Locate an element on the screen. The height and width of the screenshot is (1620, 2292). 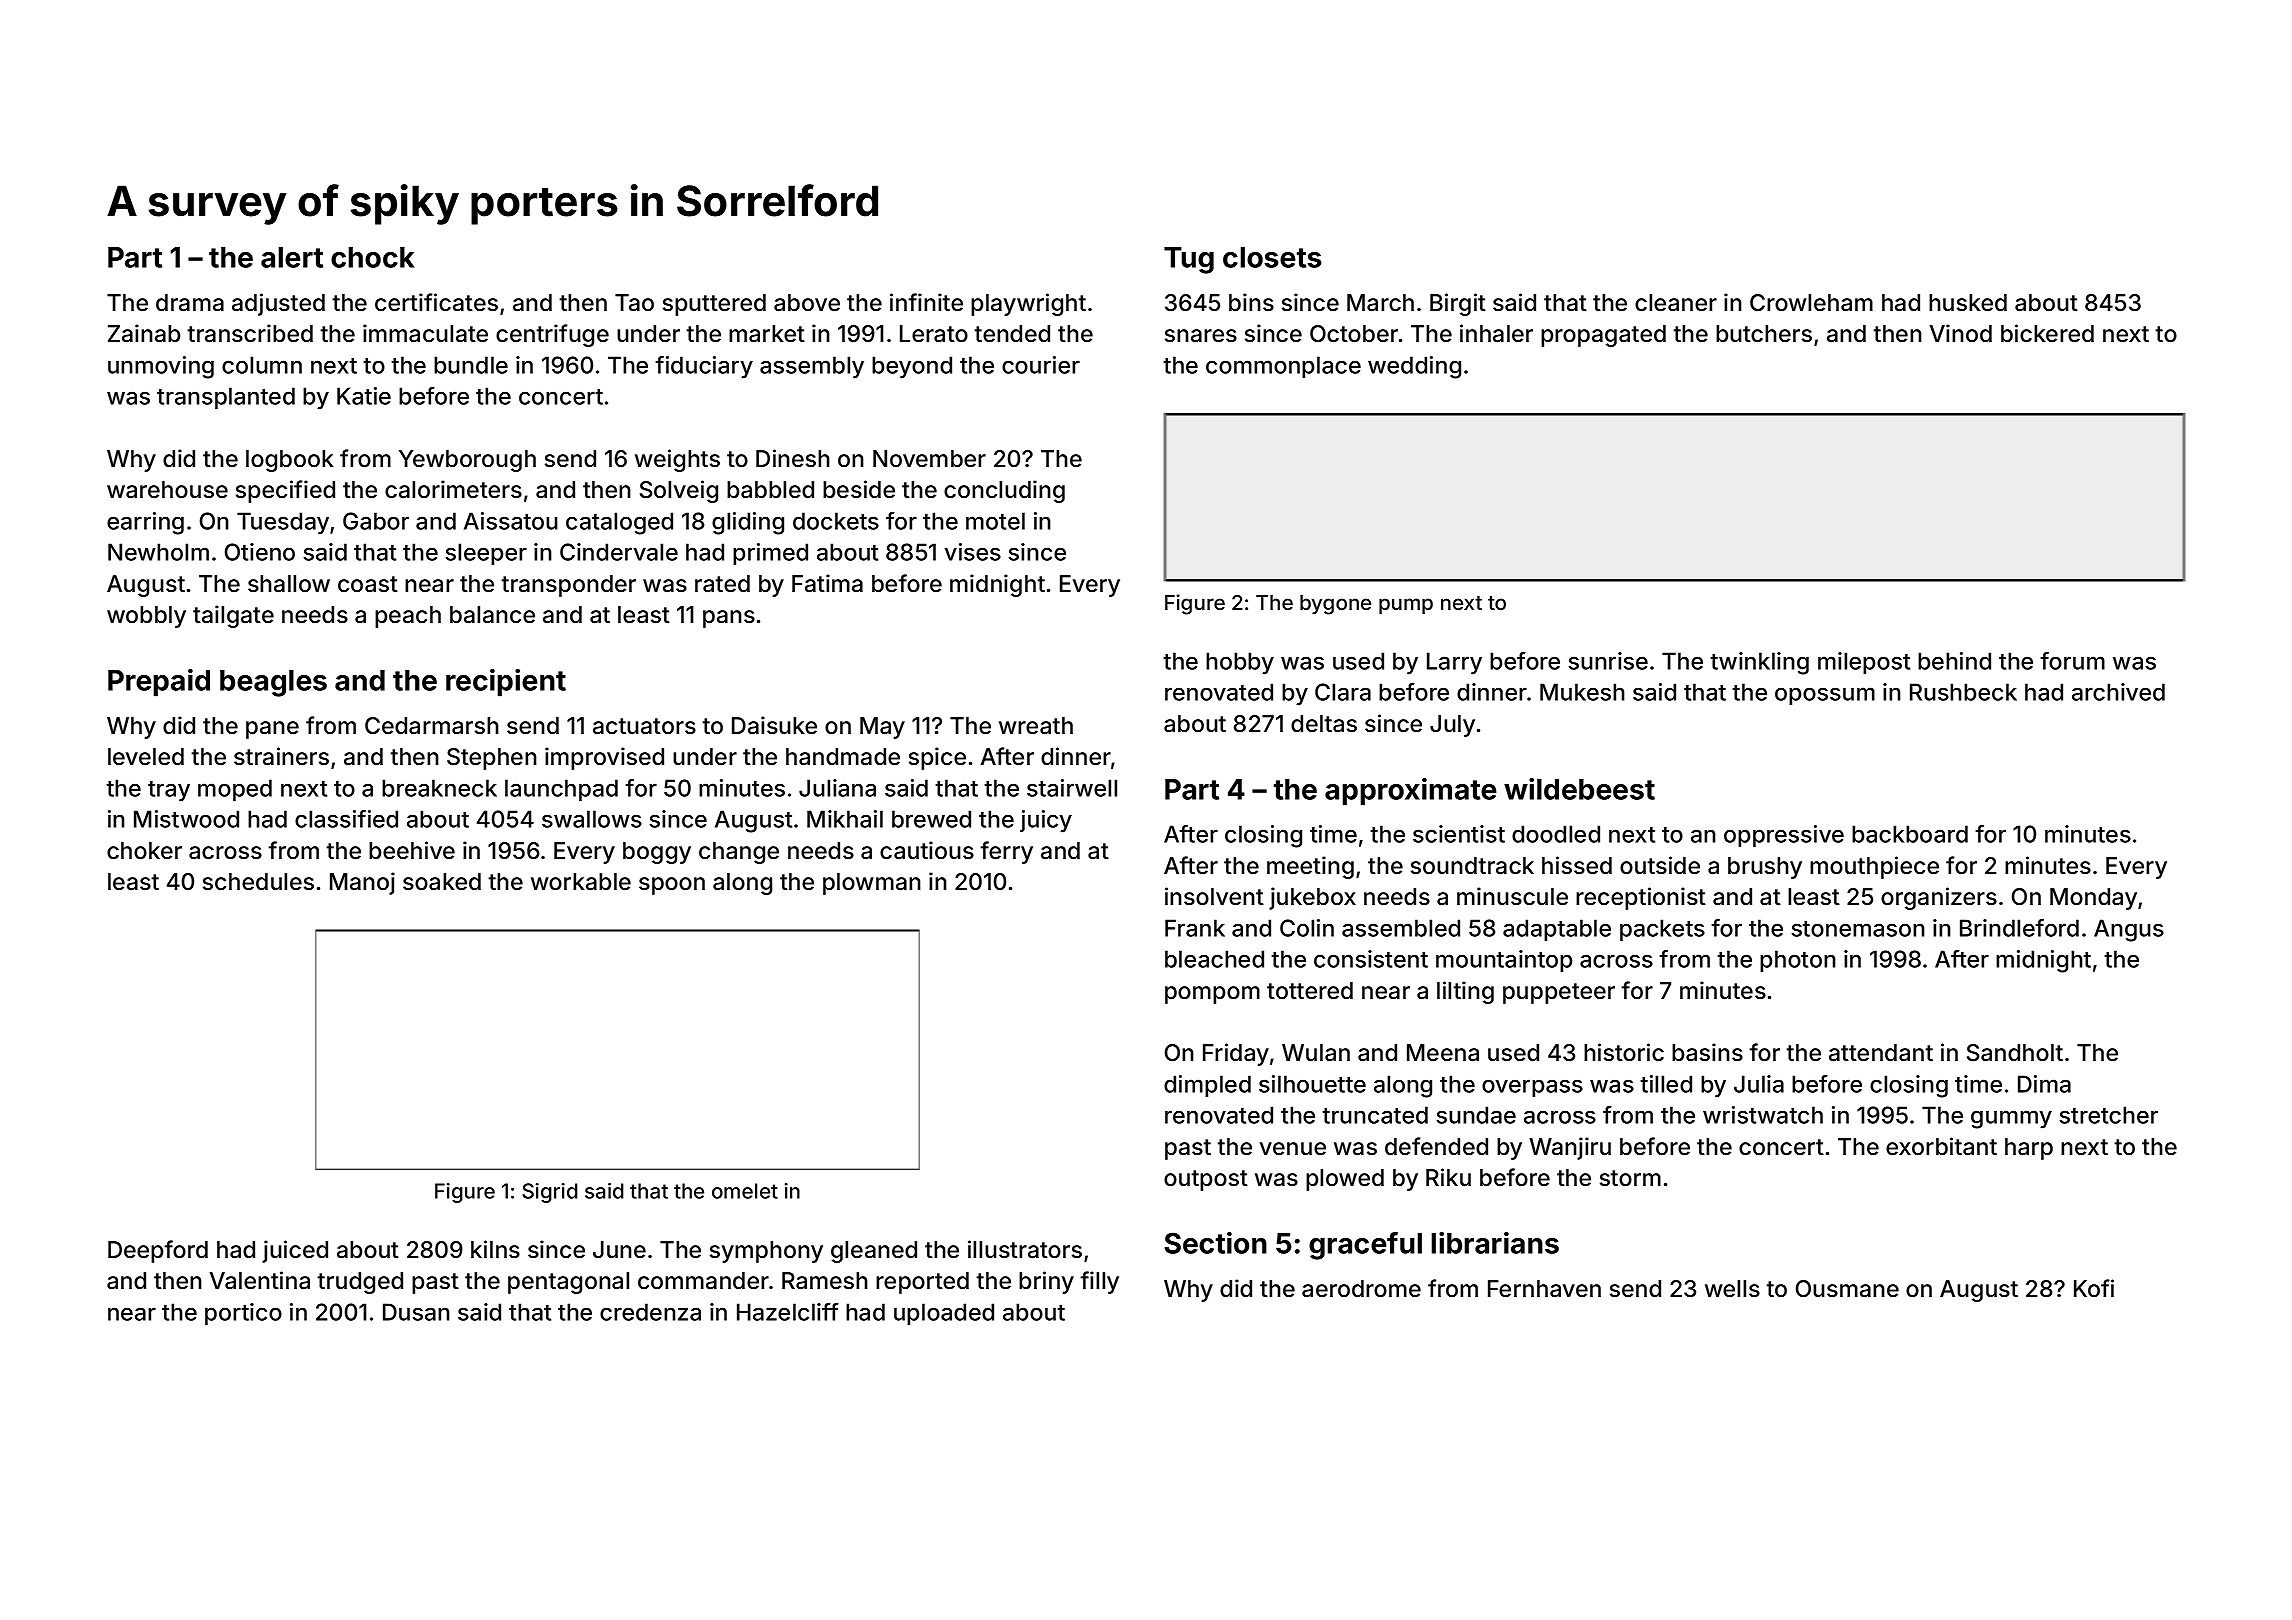
wedding is located at coordinates (1414, 367).
